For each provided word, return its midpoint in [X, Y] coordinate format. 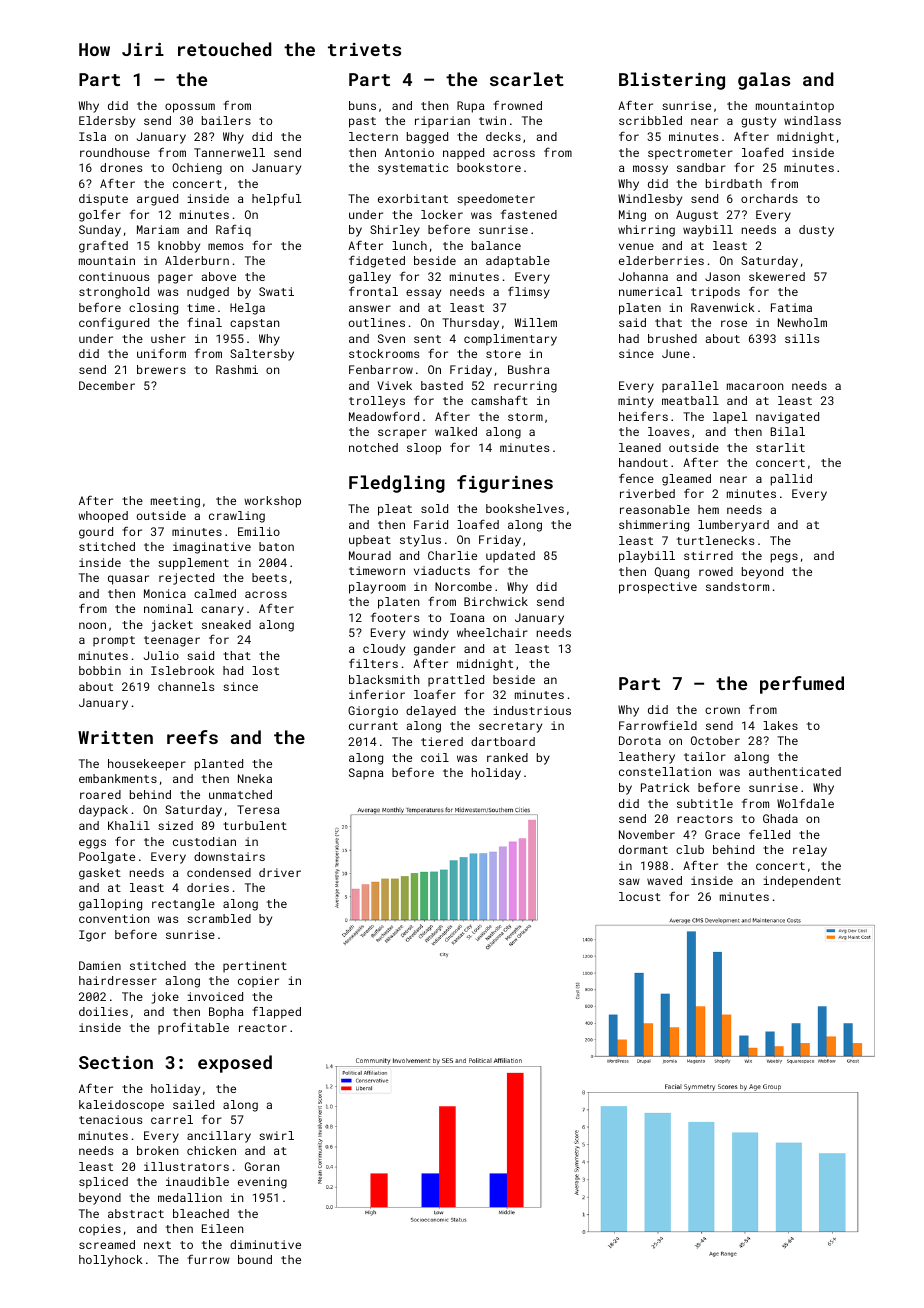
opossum [190, 108]
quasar [128, 580]
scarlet [527, 79]
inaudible [197, 1181]
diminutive [265, 1244]
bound [255, 1259]
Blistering [672, 81]
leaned [640, 447]
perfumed [802, 685]
